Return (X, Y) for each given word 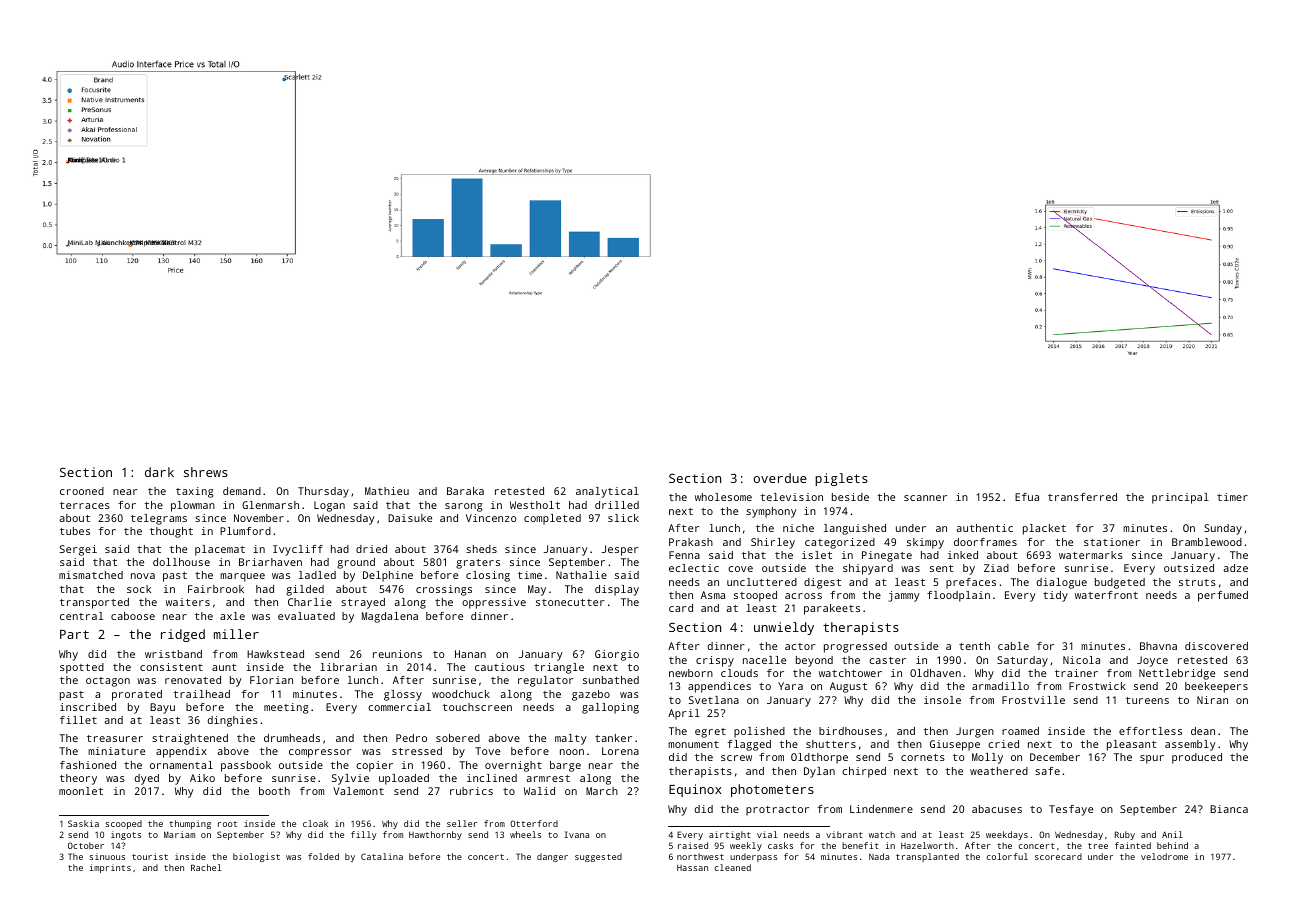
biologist (256, 857)
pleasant (1132, 745)
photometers (772, 790)
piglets (841, 479)
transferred (1082, 497)
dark (159, 472)
